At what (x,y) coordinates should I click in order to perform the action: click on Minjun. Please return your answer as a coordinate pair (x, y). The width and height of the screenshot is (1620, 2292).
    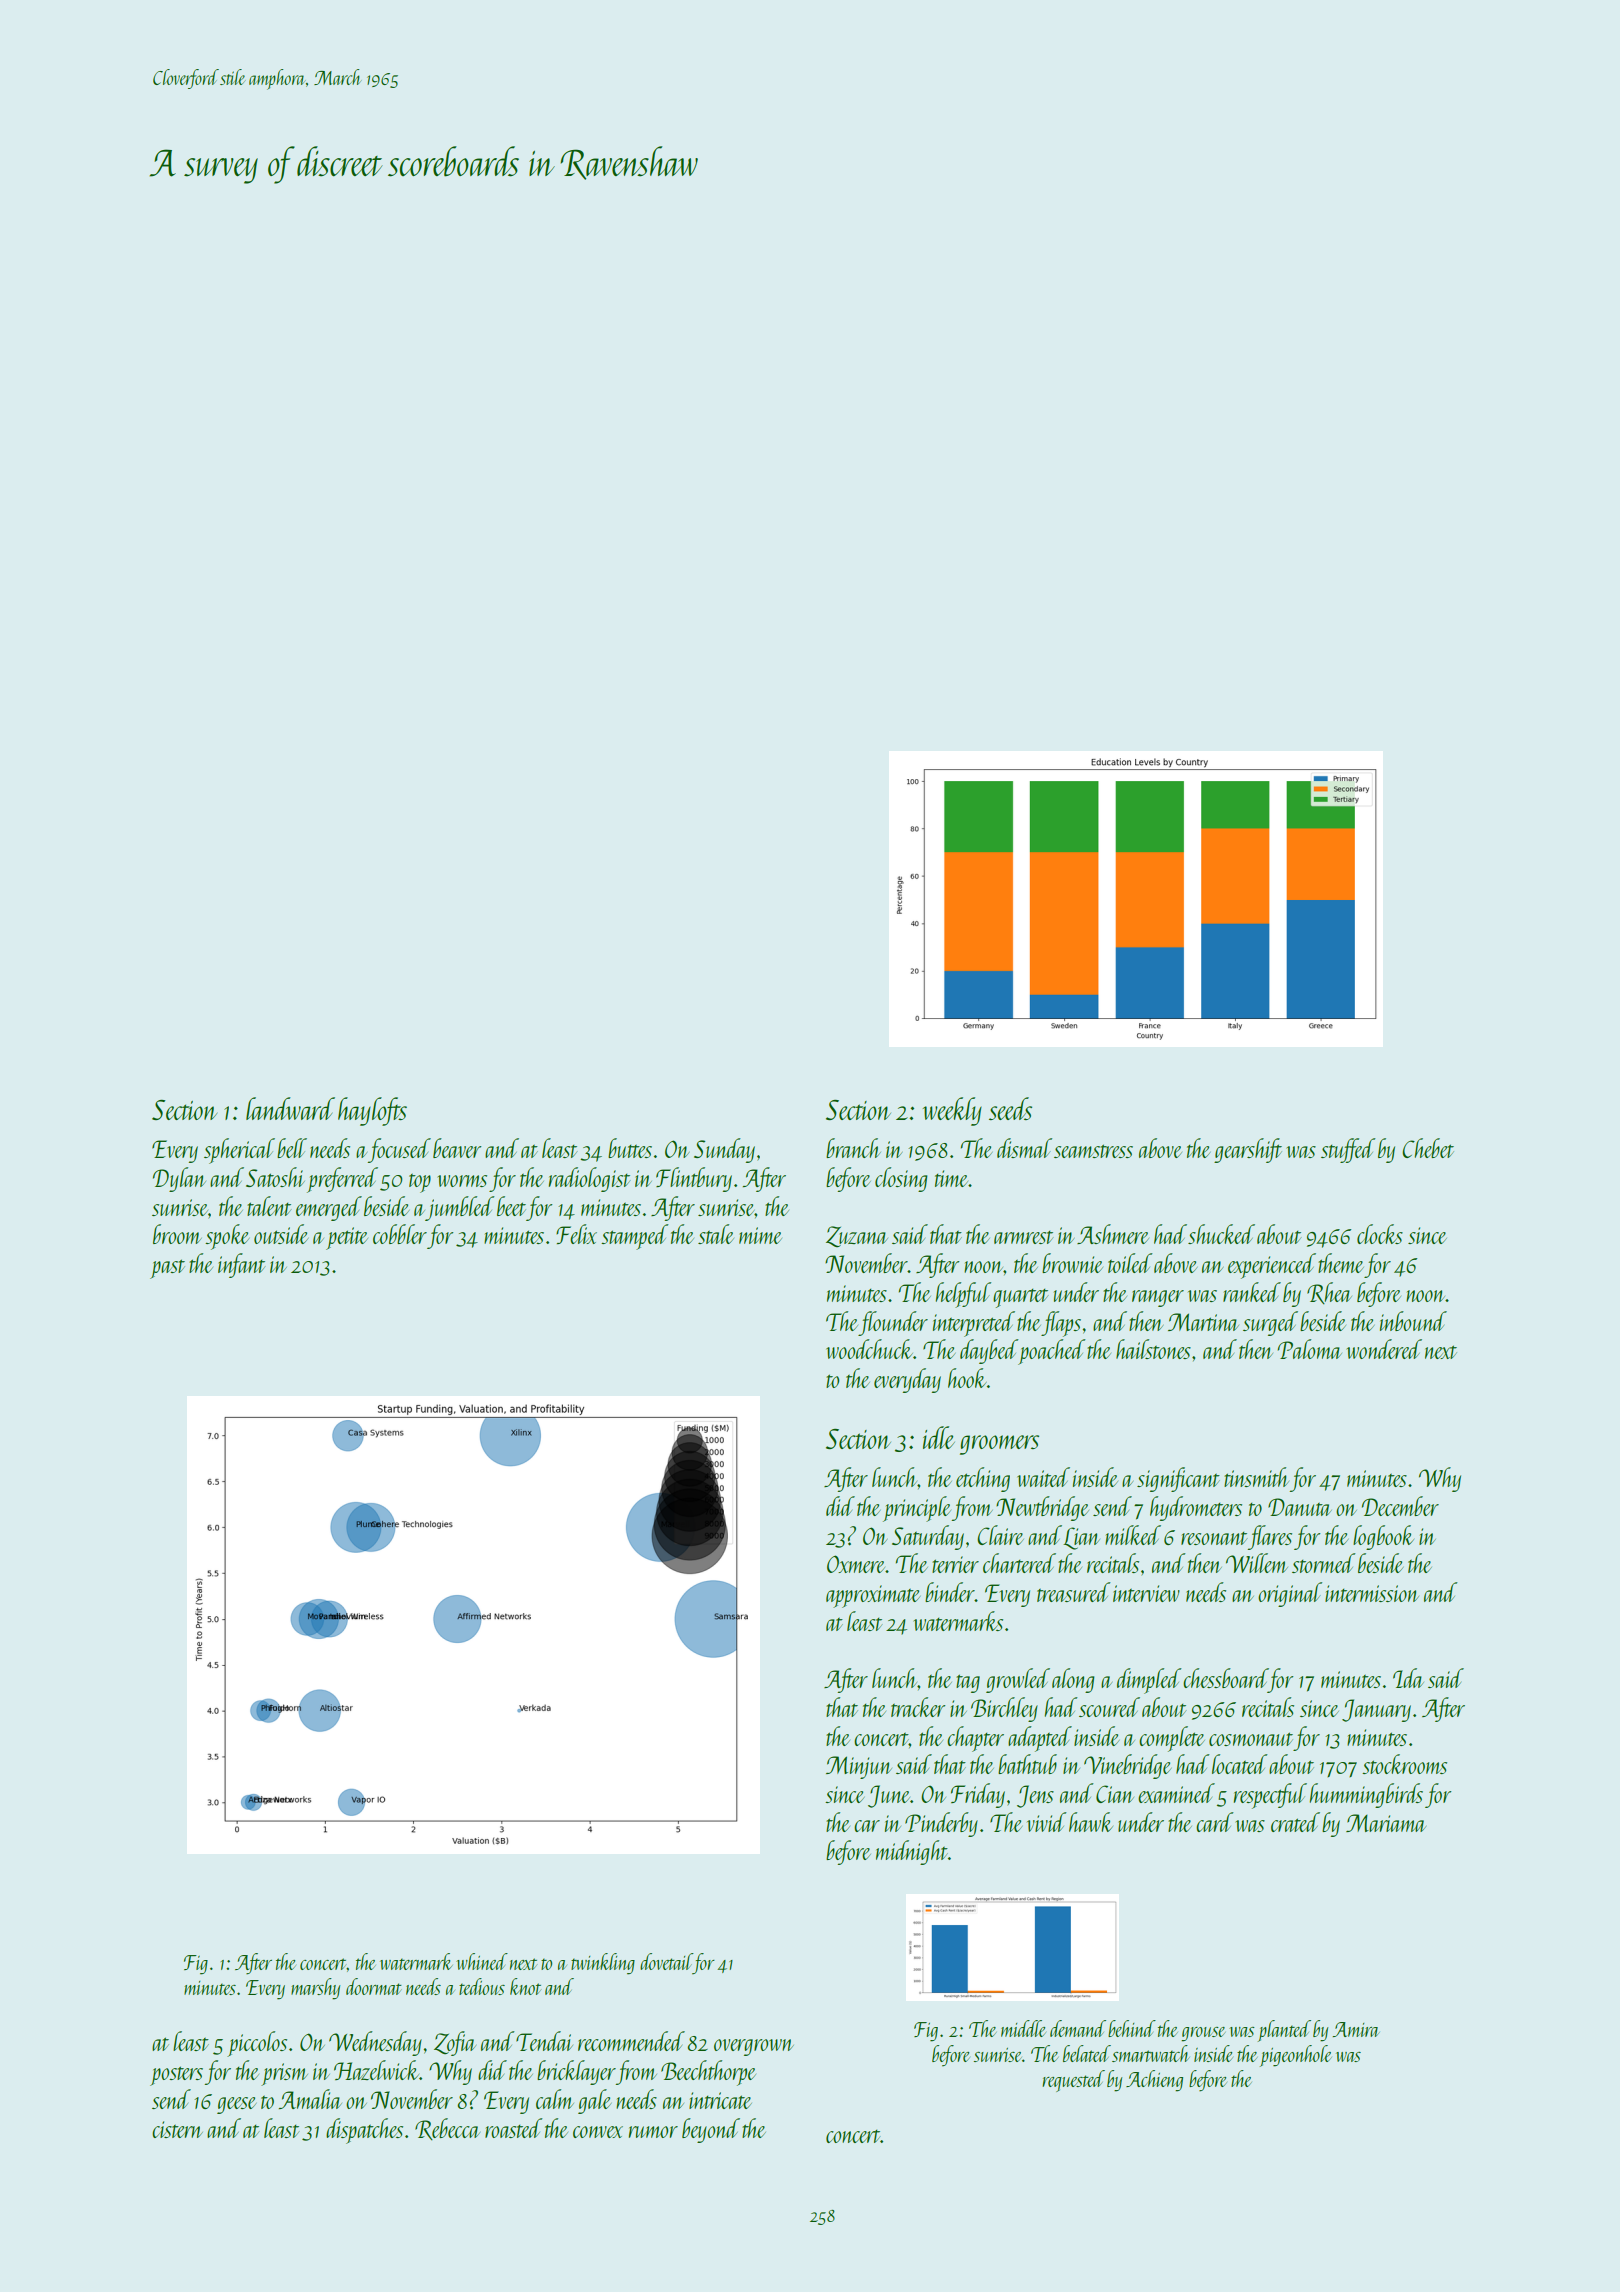
    Looking at the image, I should click on (859, 1767).
